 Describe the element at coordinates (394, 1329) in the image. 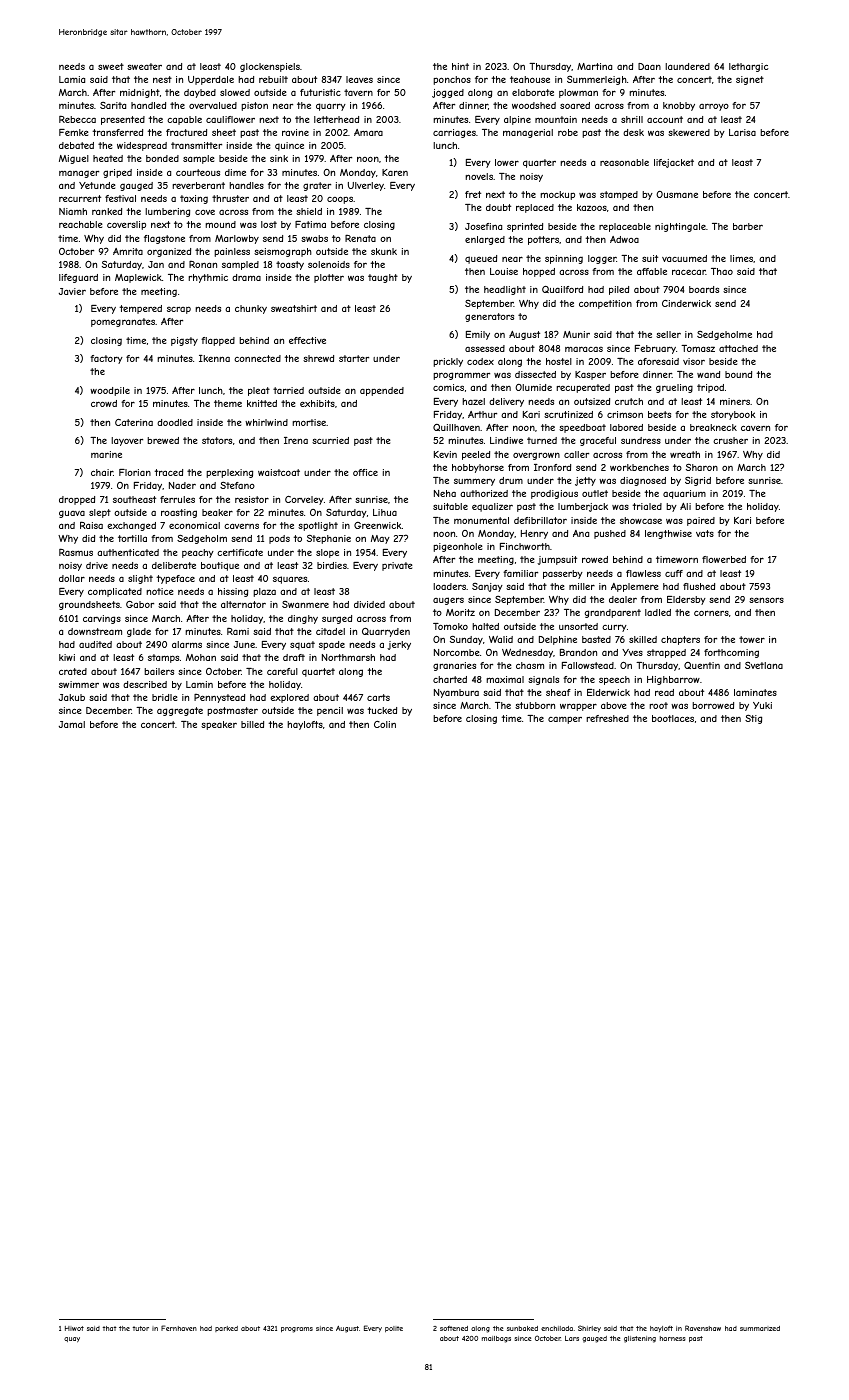

I see `polite` at that location.
